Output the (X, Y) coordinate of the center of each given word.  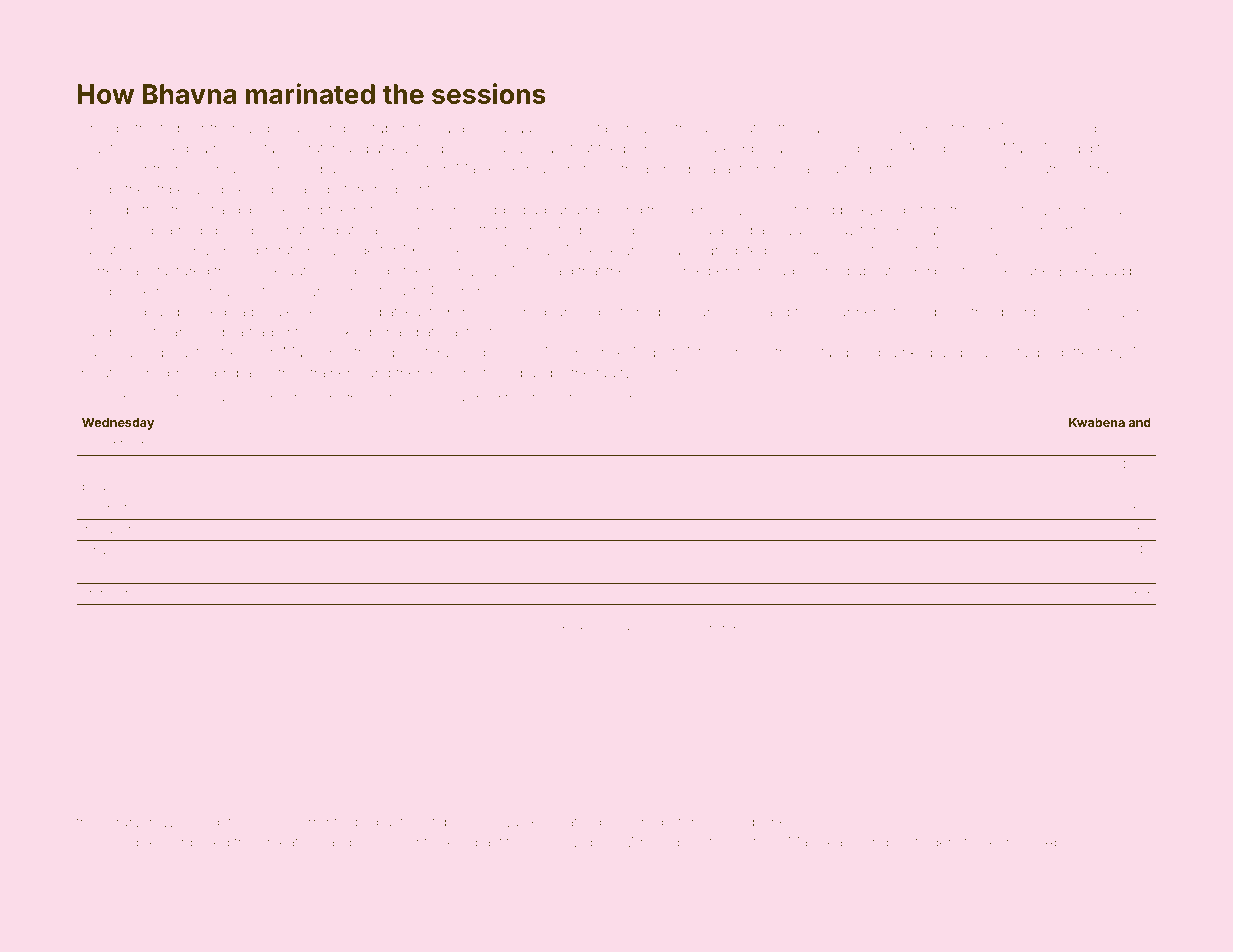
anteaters (289, 843)
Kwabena (1097, 422)
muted (1076, 128)
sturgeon (588, 399)
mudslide (345, 250)
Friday (119, 573)
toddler (182, 128)
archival (1100, 209)
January (518, 129)
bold (94, 486)
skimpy (658, 630)
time (773, 821)
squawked (899, 354)
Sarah (671, 250)
